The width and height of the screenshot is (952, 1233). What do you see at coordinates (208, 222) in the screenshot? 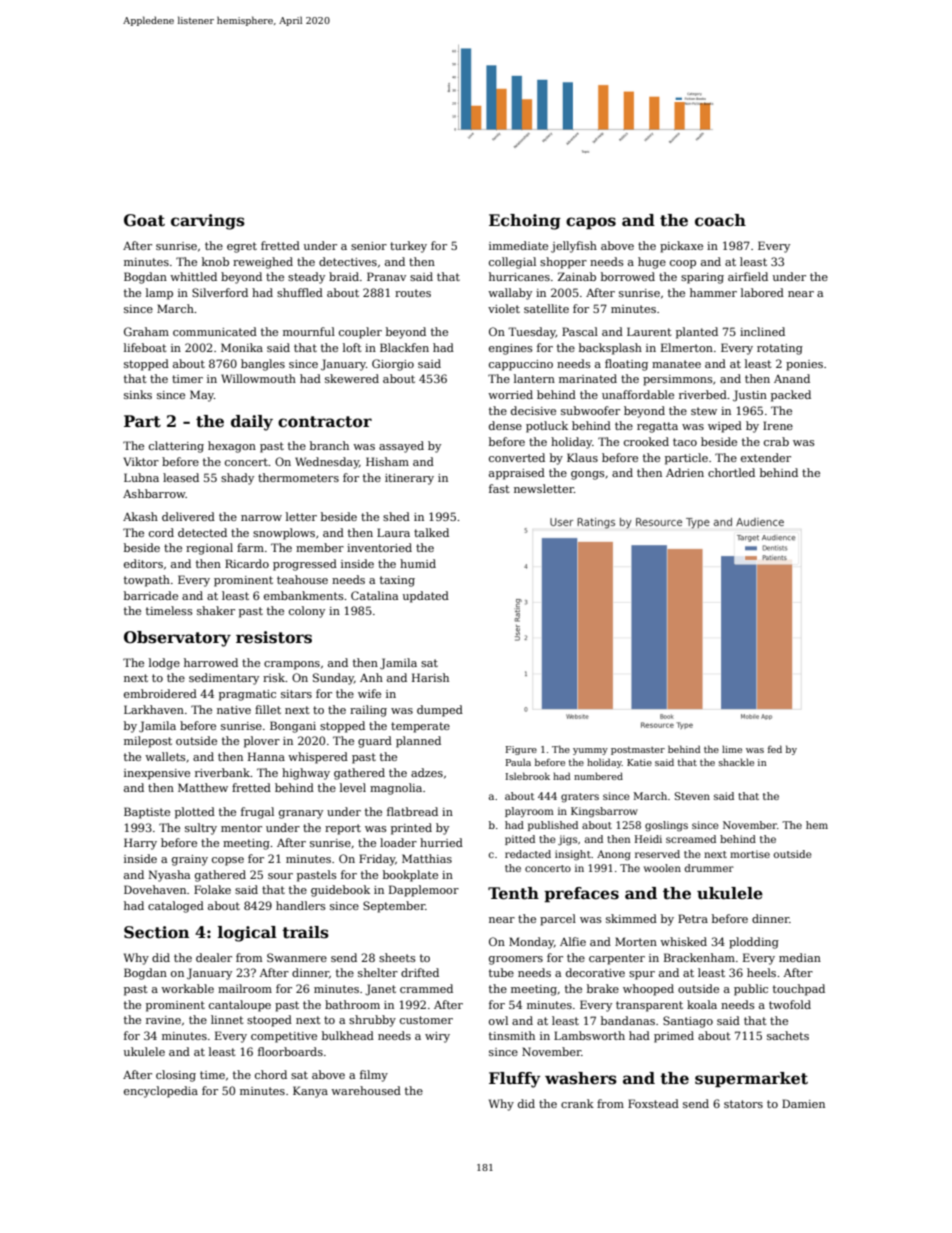
I see `carvings` at bounding box center [208, 222].
